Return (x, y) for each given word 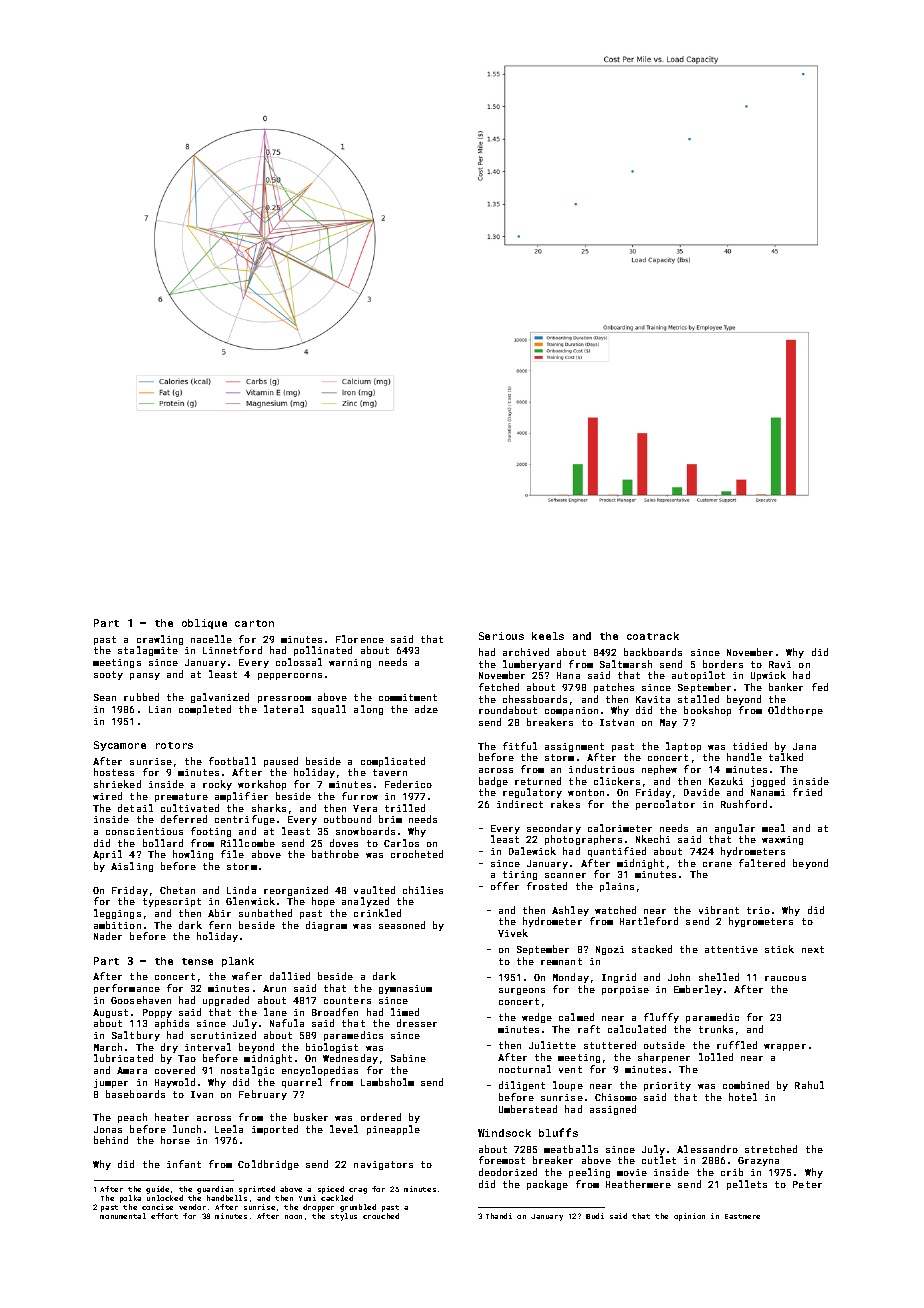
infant (184, 1164)
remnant (561, 961)
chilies (423, 890)
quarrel (302, 1083)
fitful (520, 746)
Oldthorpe (795, 711)
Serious (501, 636)
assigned (613, 1110)
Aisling (132, 867)
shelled (719, 977)
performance (127, 989)
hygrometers (761, 922)
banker (786, 687)
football (232, 761)
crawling (160, 640)
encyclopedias (320, 1071)
